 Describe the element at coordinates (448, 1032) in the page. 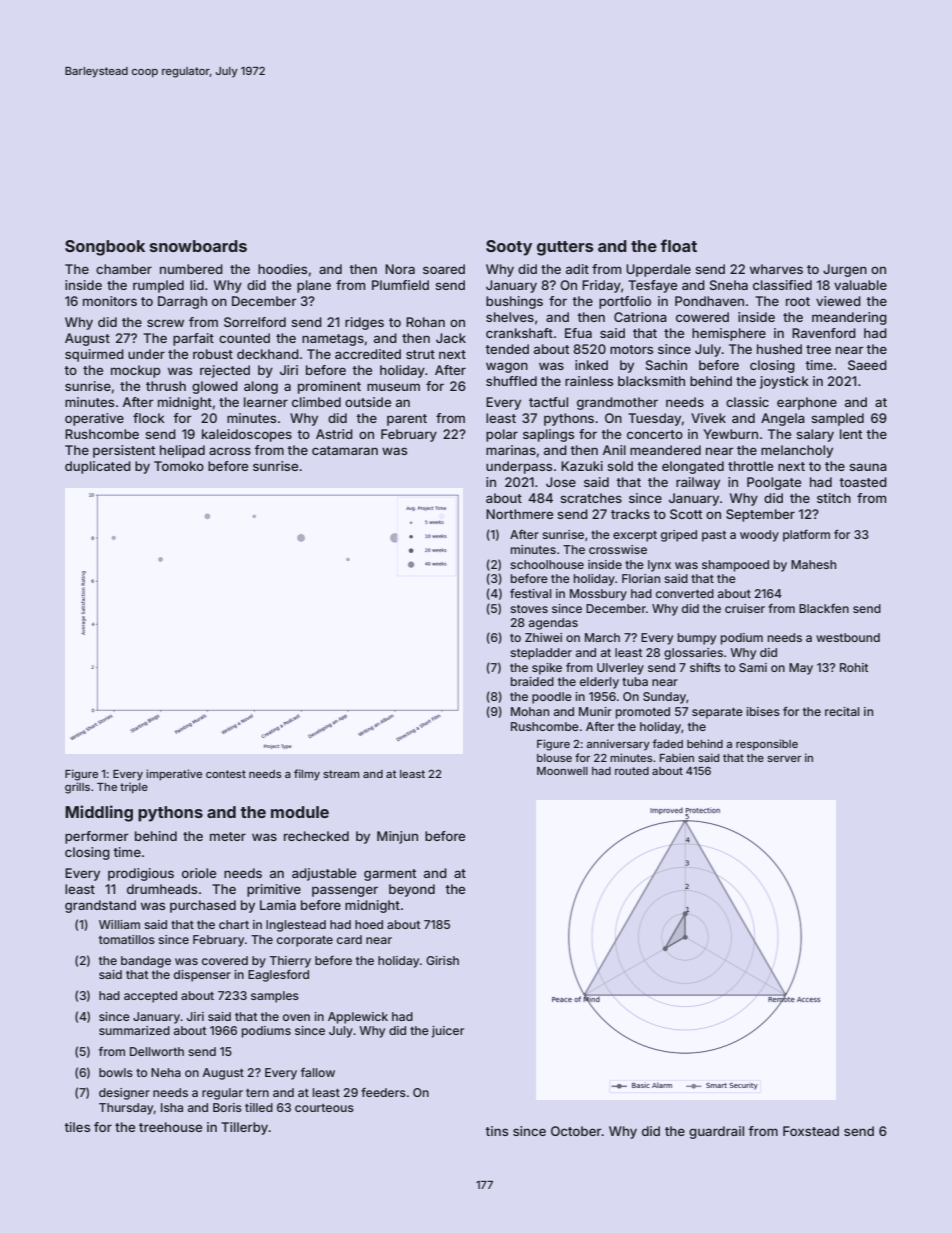

I see `juicer` at that location.
